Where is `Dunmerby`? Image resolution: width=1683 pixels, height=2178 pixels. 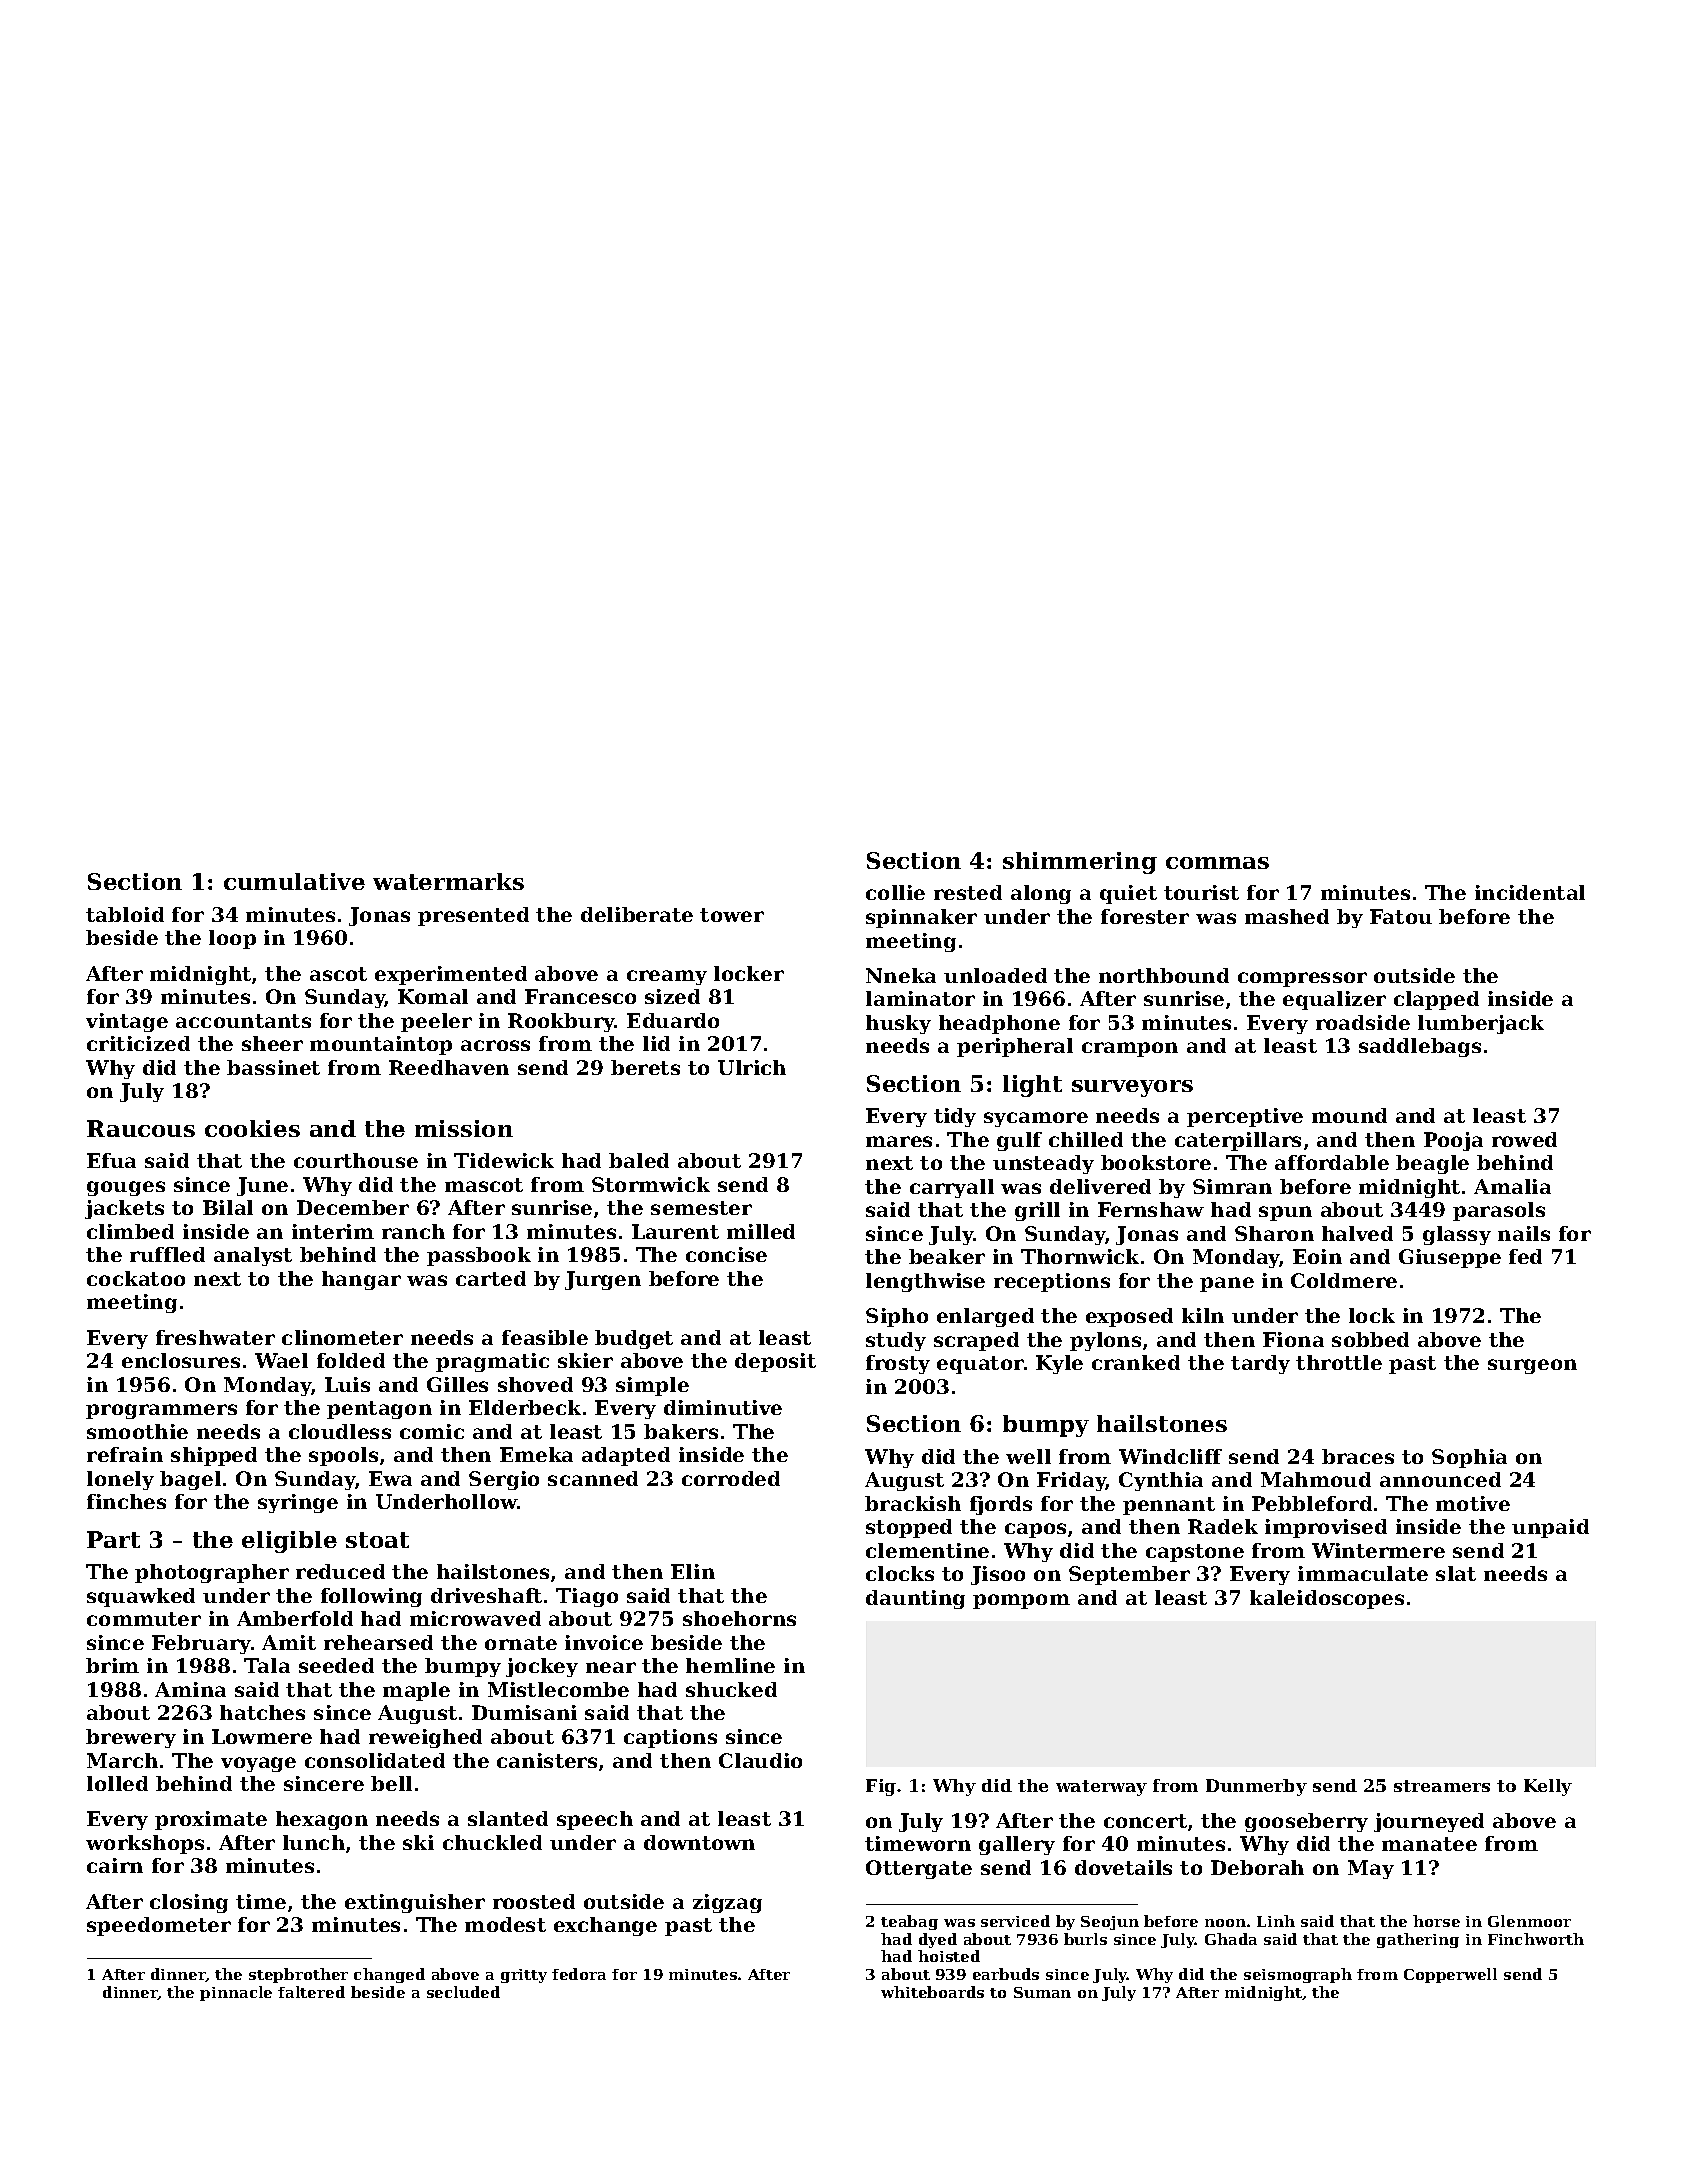
Dunmerby is located at coordinates (1256, 1787).
